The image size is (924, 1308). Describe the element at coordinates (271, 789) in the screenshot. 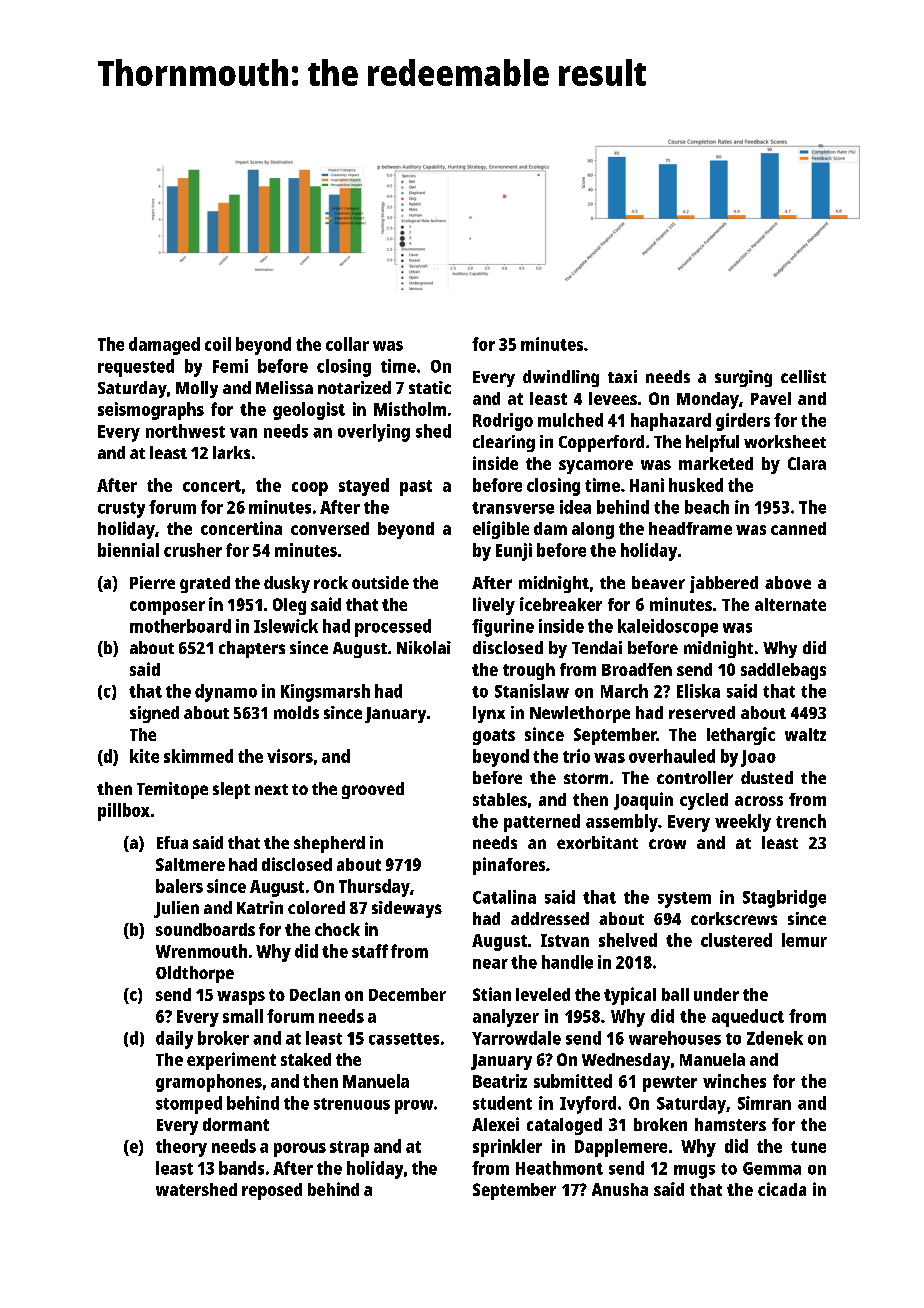

I see `next` at that location.
